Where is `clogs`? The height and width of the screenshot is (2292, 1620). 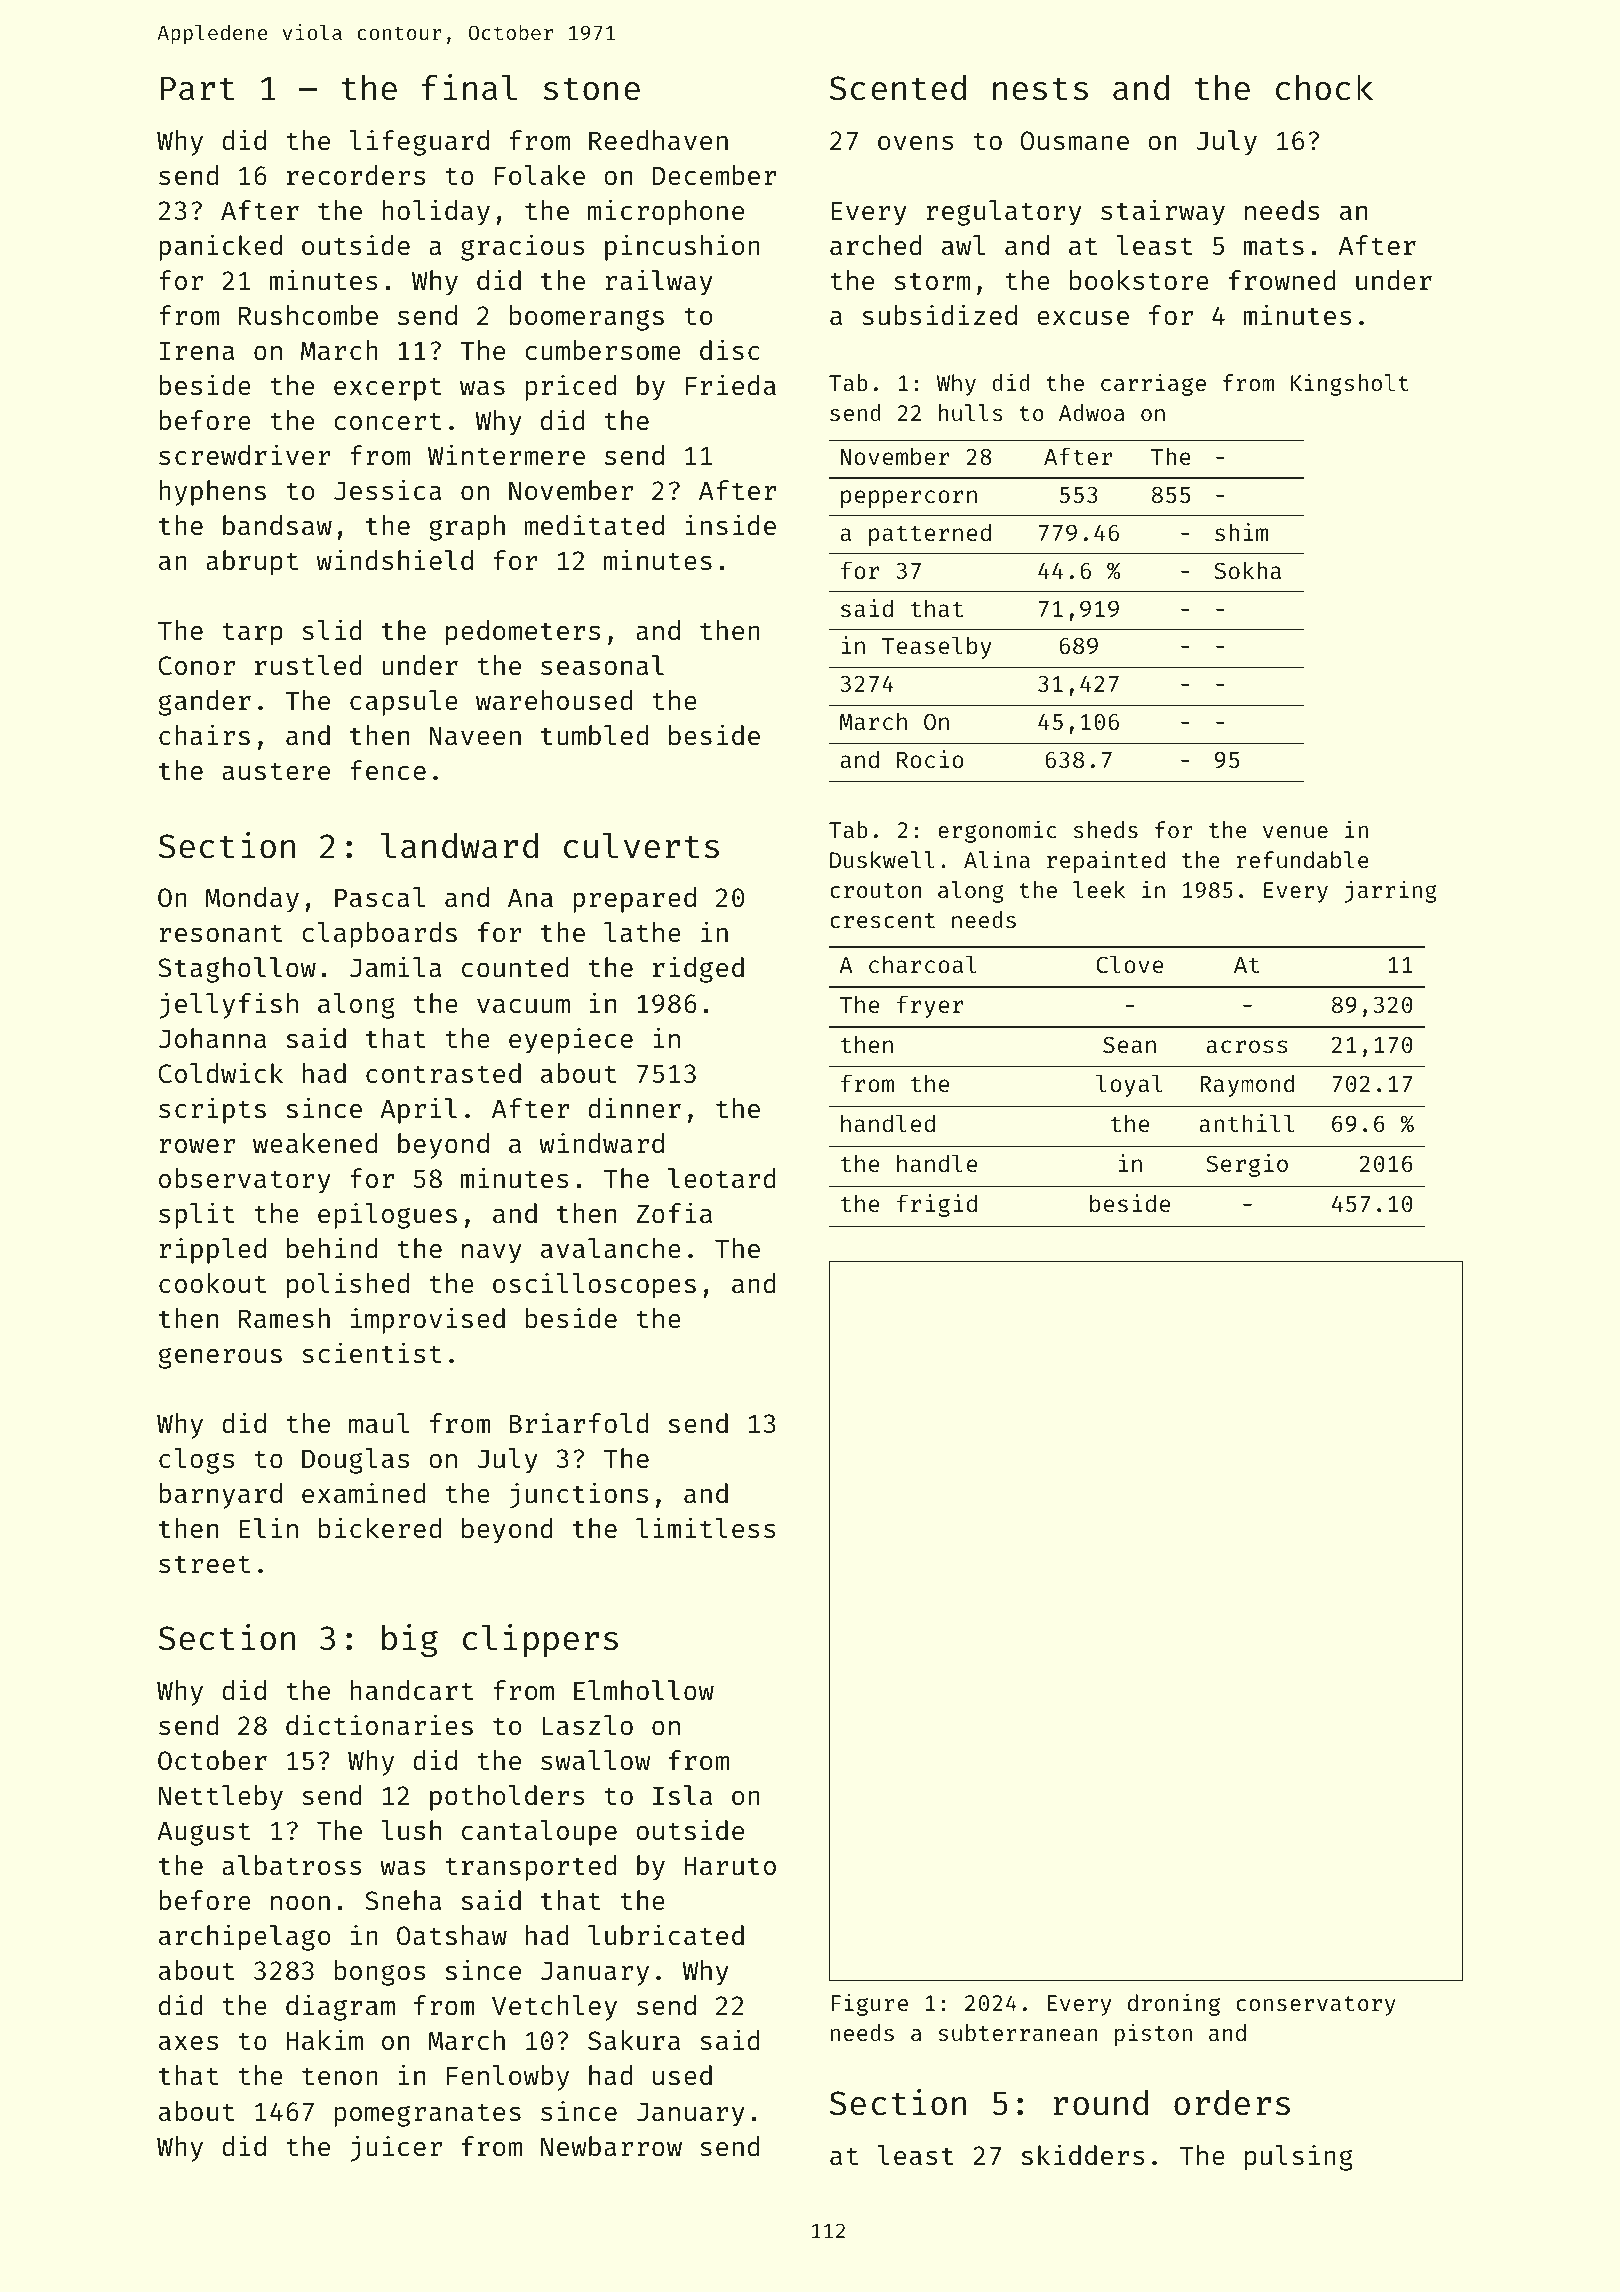 clogs is located at coordinates (196, 1461).
